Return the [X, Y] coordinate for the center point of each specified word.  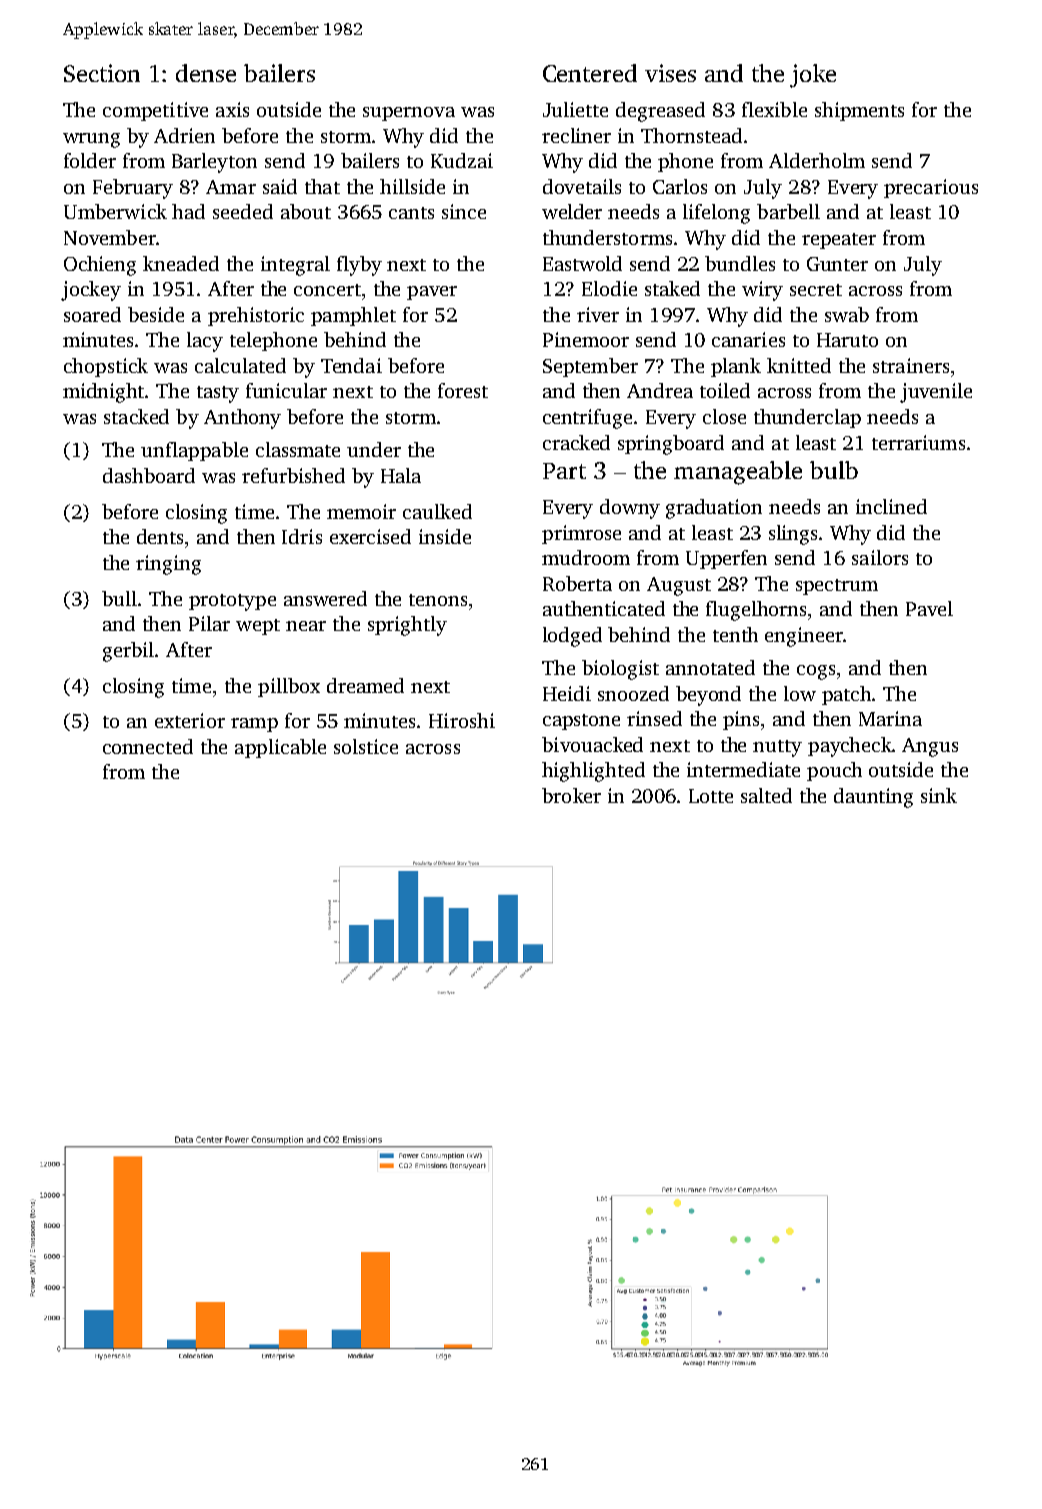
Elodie [609, 288]
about [306, 211]
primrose [581, 534]
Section [102, 73]
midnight [104, 393]
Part [564, 471]
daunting [873, 798]
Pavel [929, 608]
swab [847, 314]
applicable [280, 748]
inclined [891, 506]
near [306, 626]
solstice [366, 746]
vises [670, 73]
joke [813, 76]
